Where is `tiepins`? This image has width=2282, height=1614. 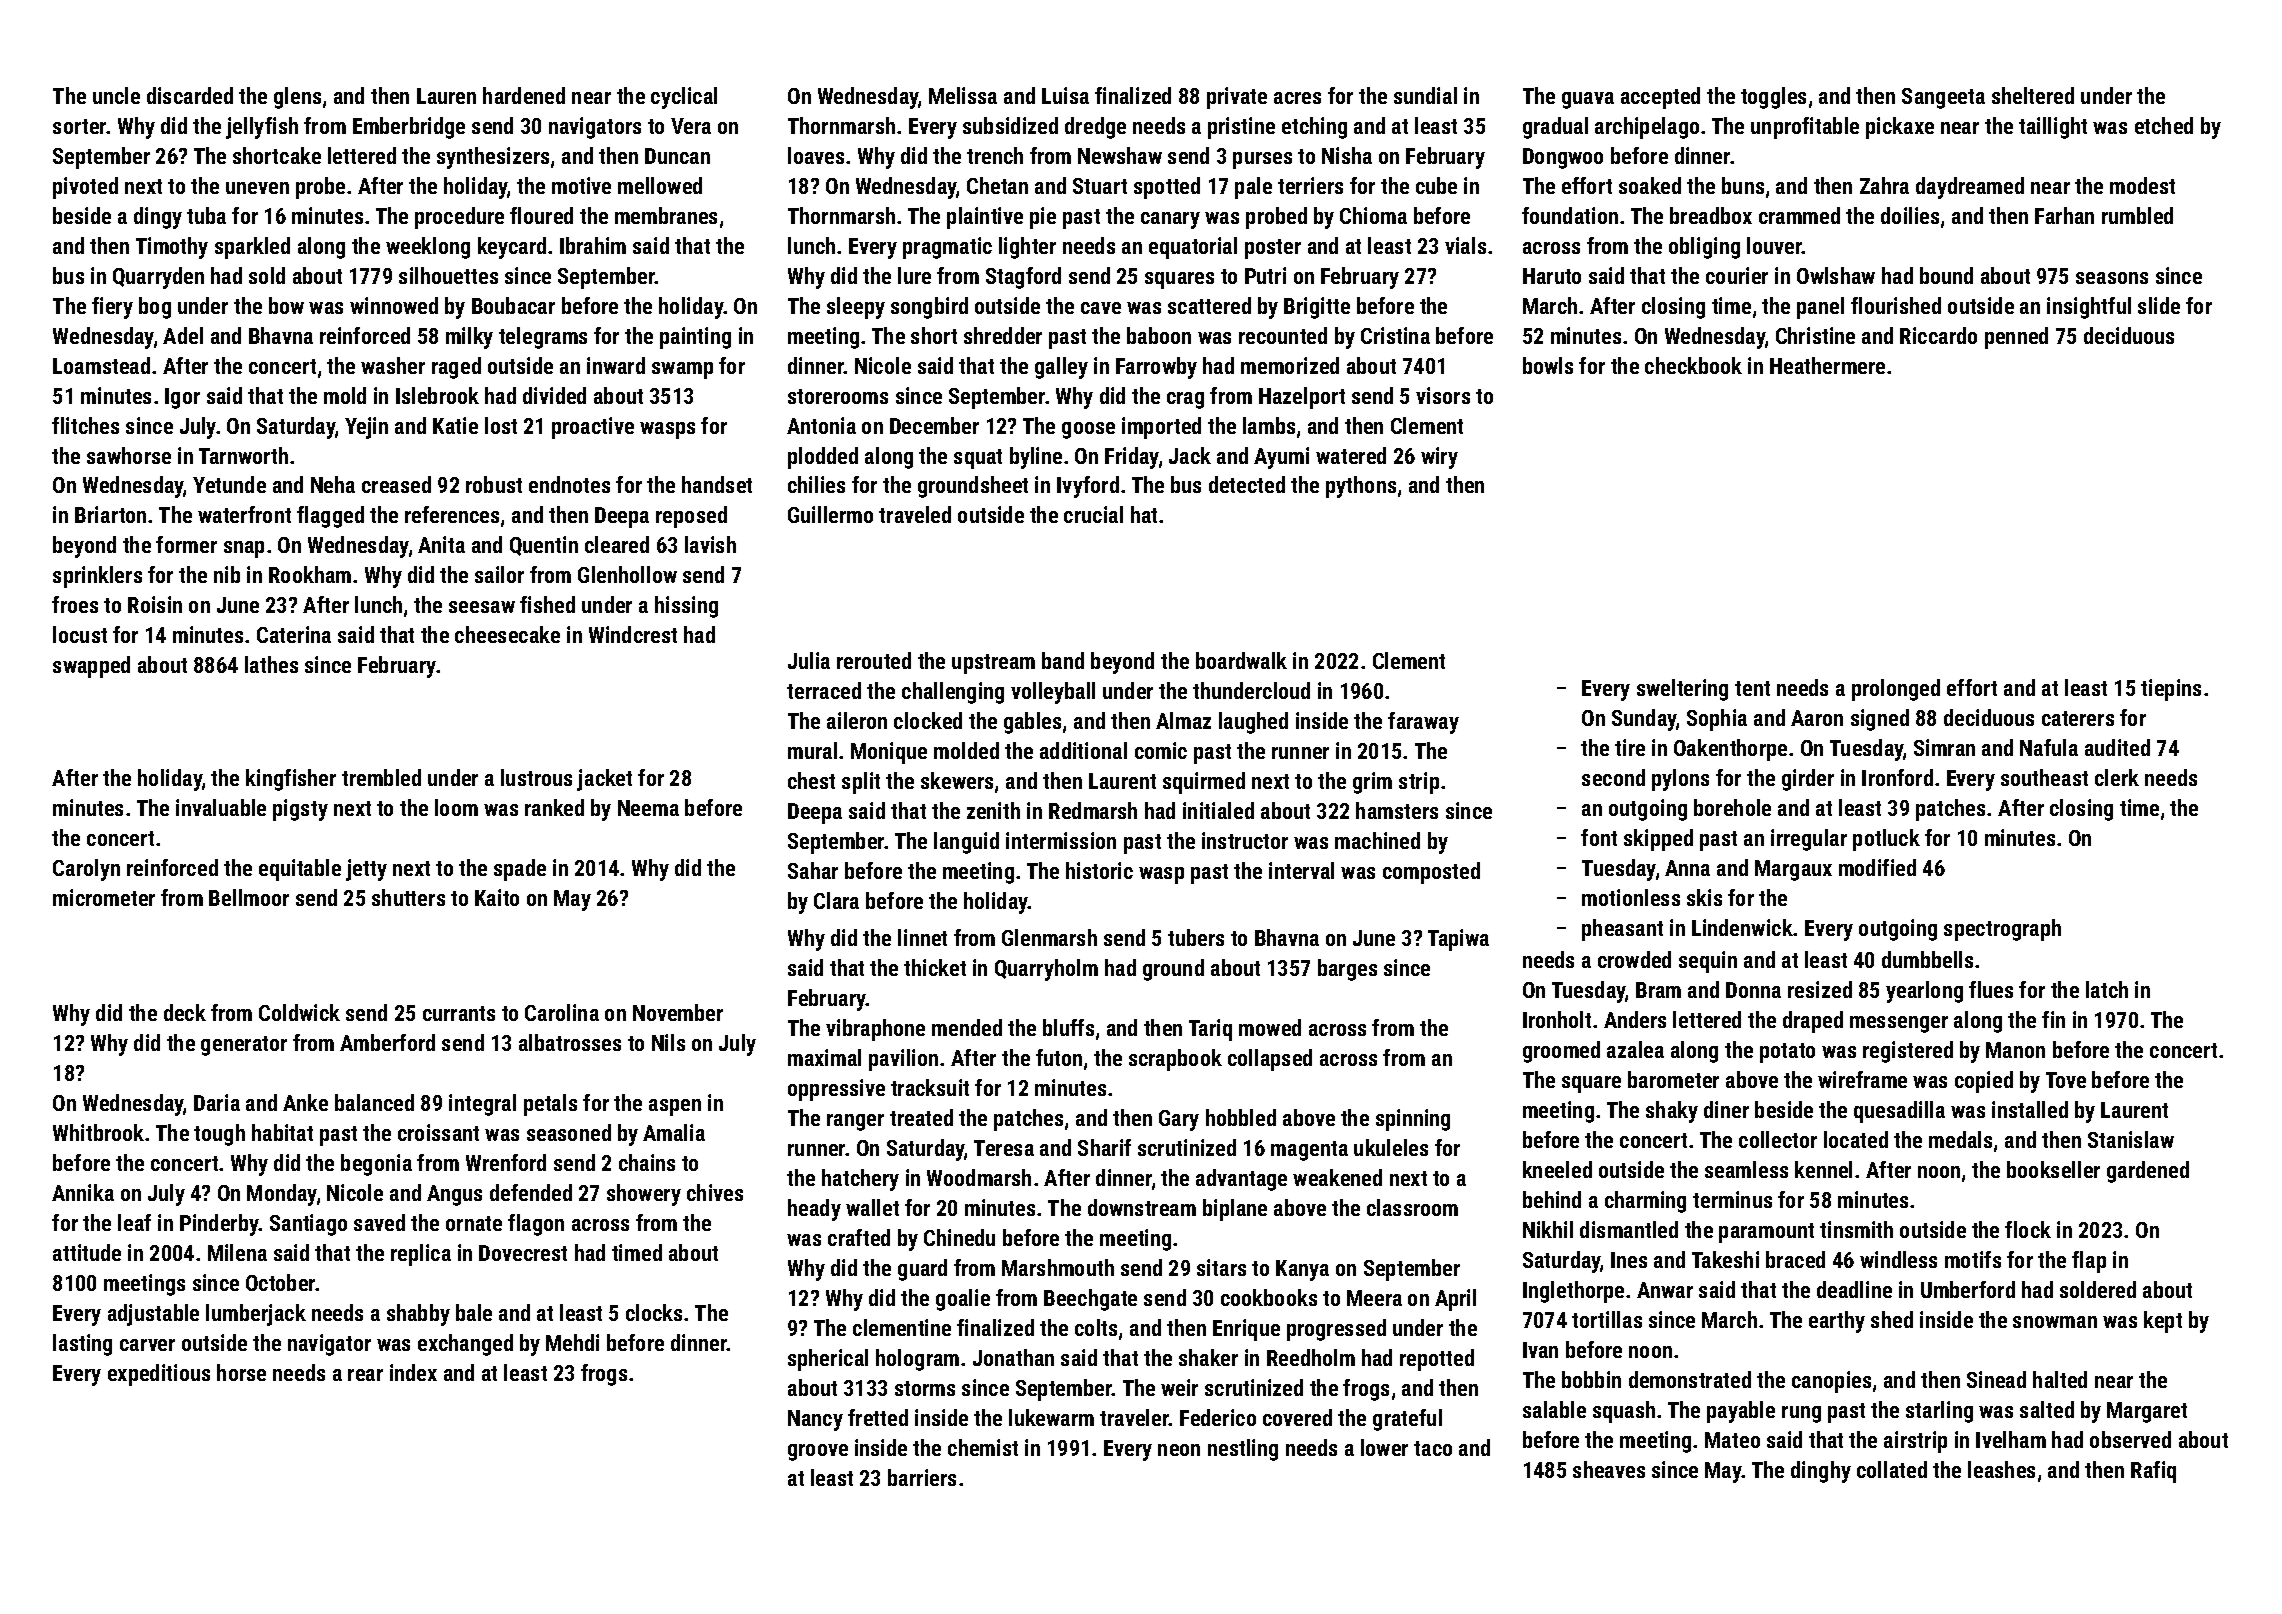 tiepins is located at coordinates (2171, 690).
